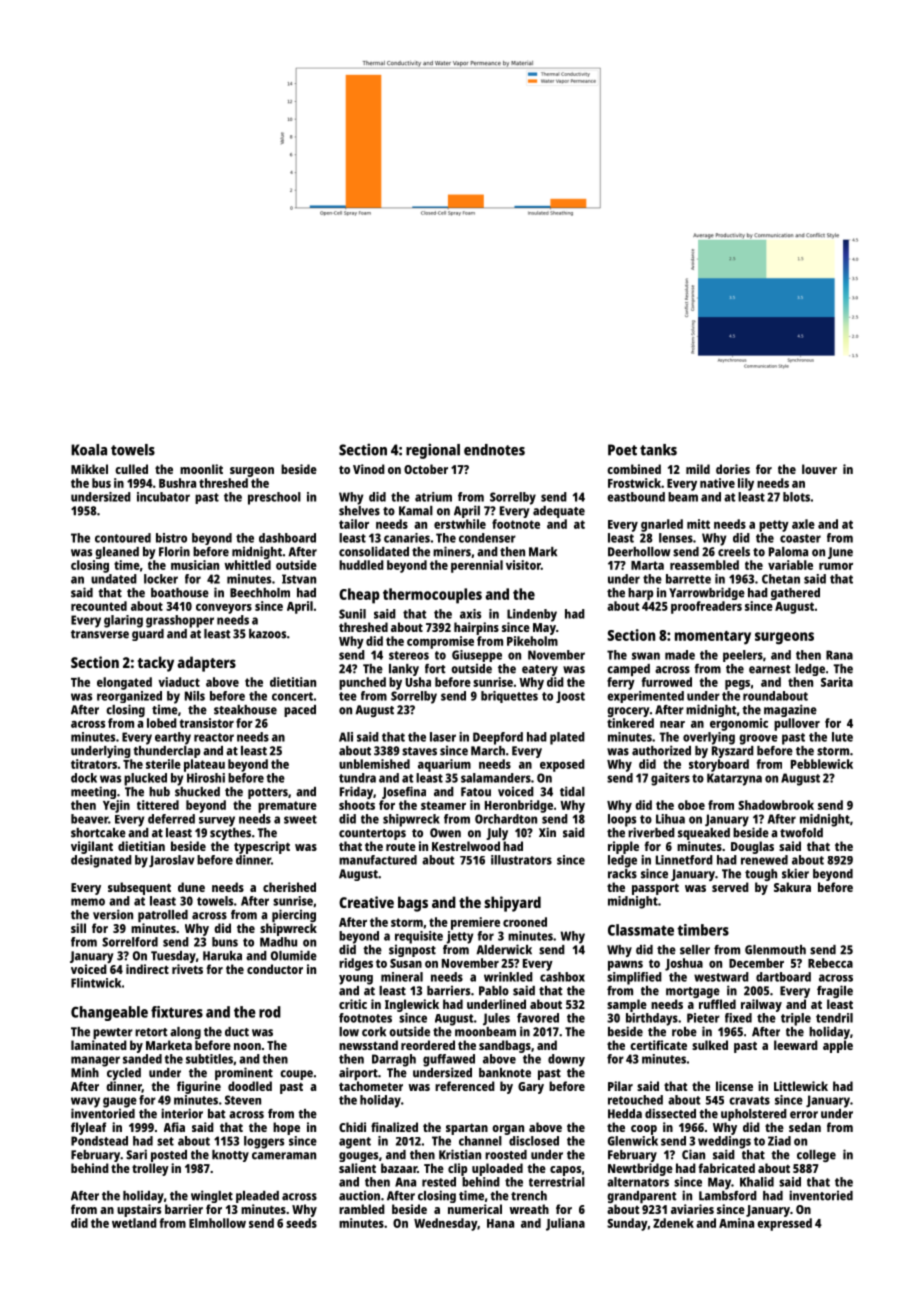 The height and width of the image is (1308, 924). What do you see at coordinates (698, 524) in the image?
I see `mitt` at bounding box center [698, 524].
